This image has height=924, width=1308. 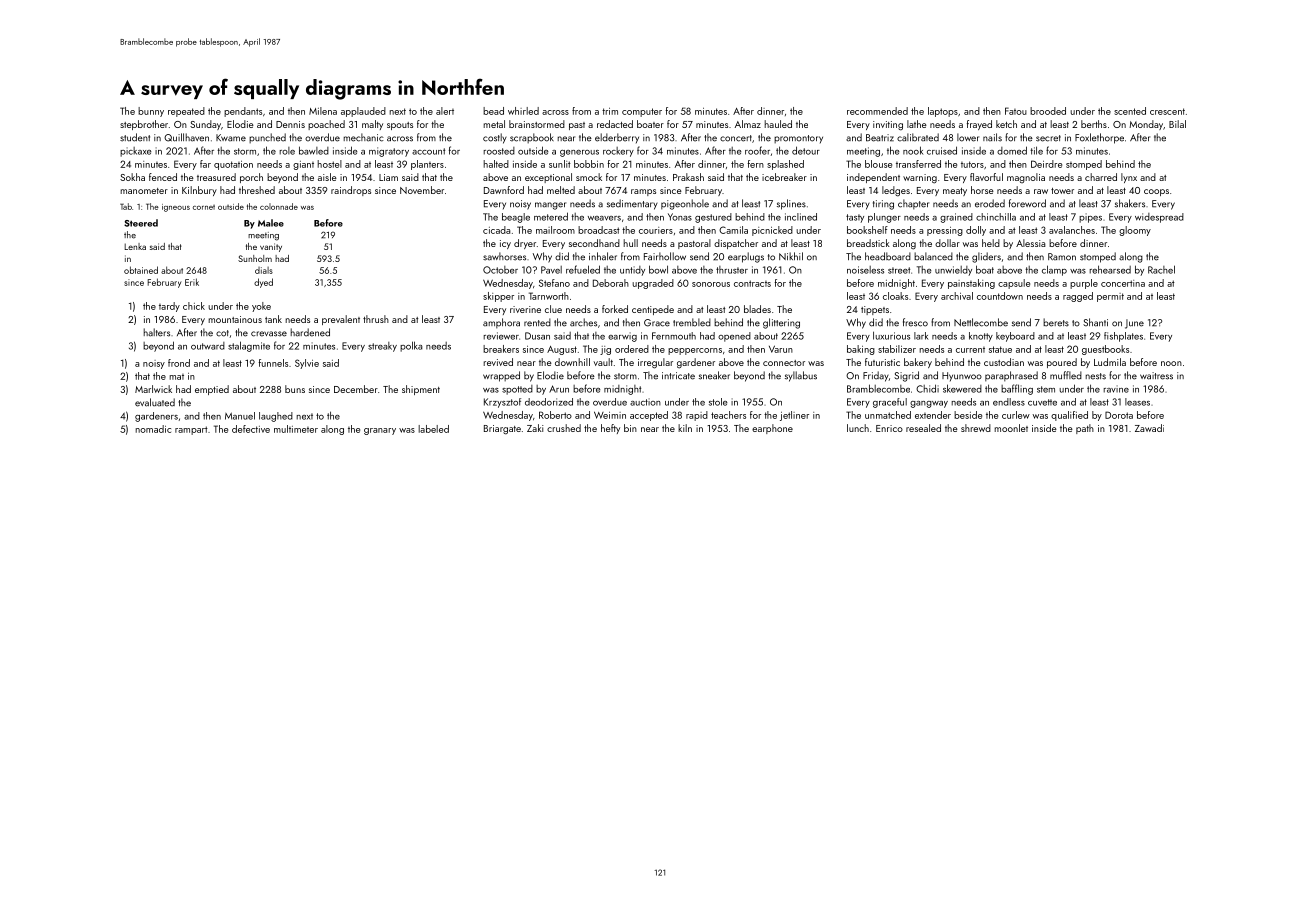 I want to click on shakers, so click(x=1130, y=203).
